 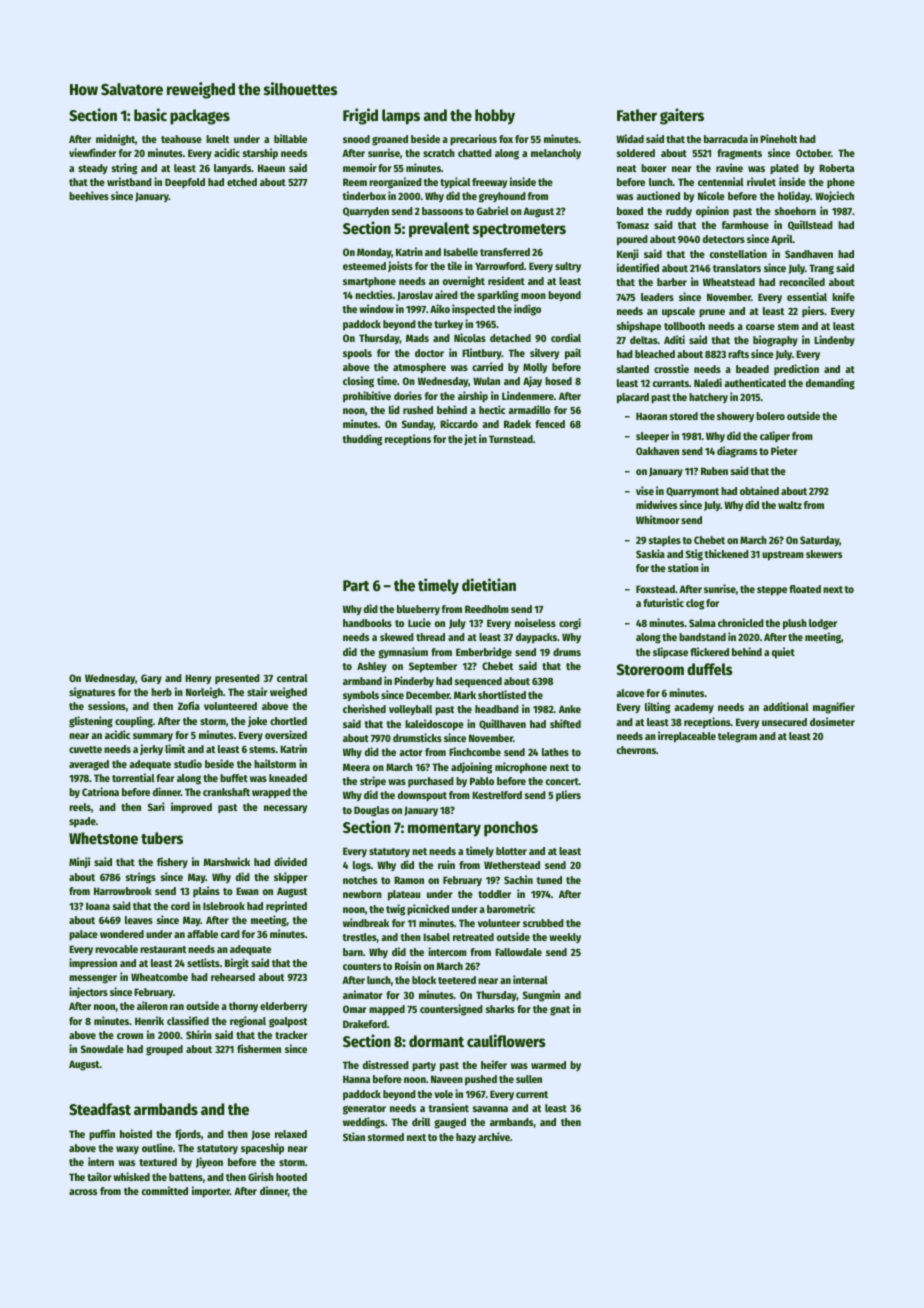 What do you see at coordinates (150, 114) in the document?
I see `basic` at bounding box center [150, 114].
